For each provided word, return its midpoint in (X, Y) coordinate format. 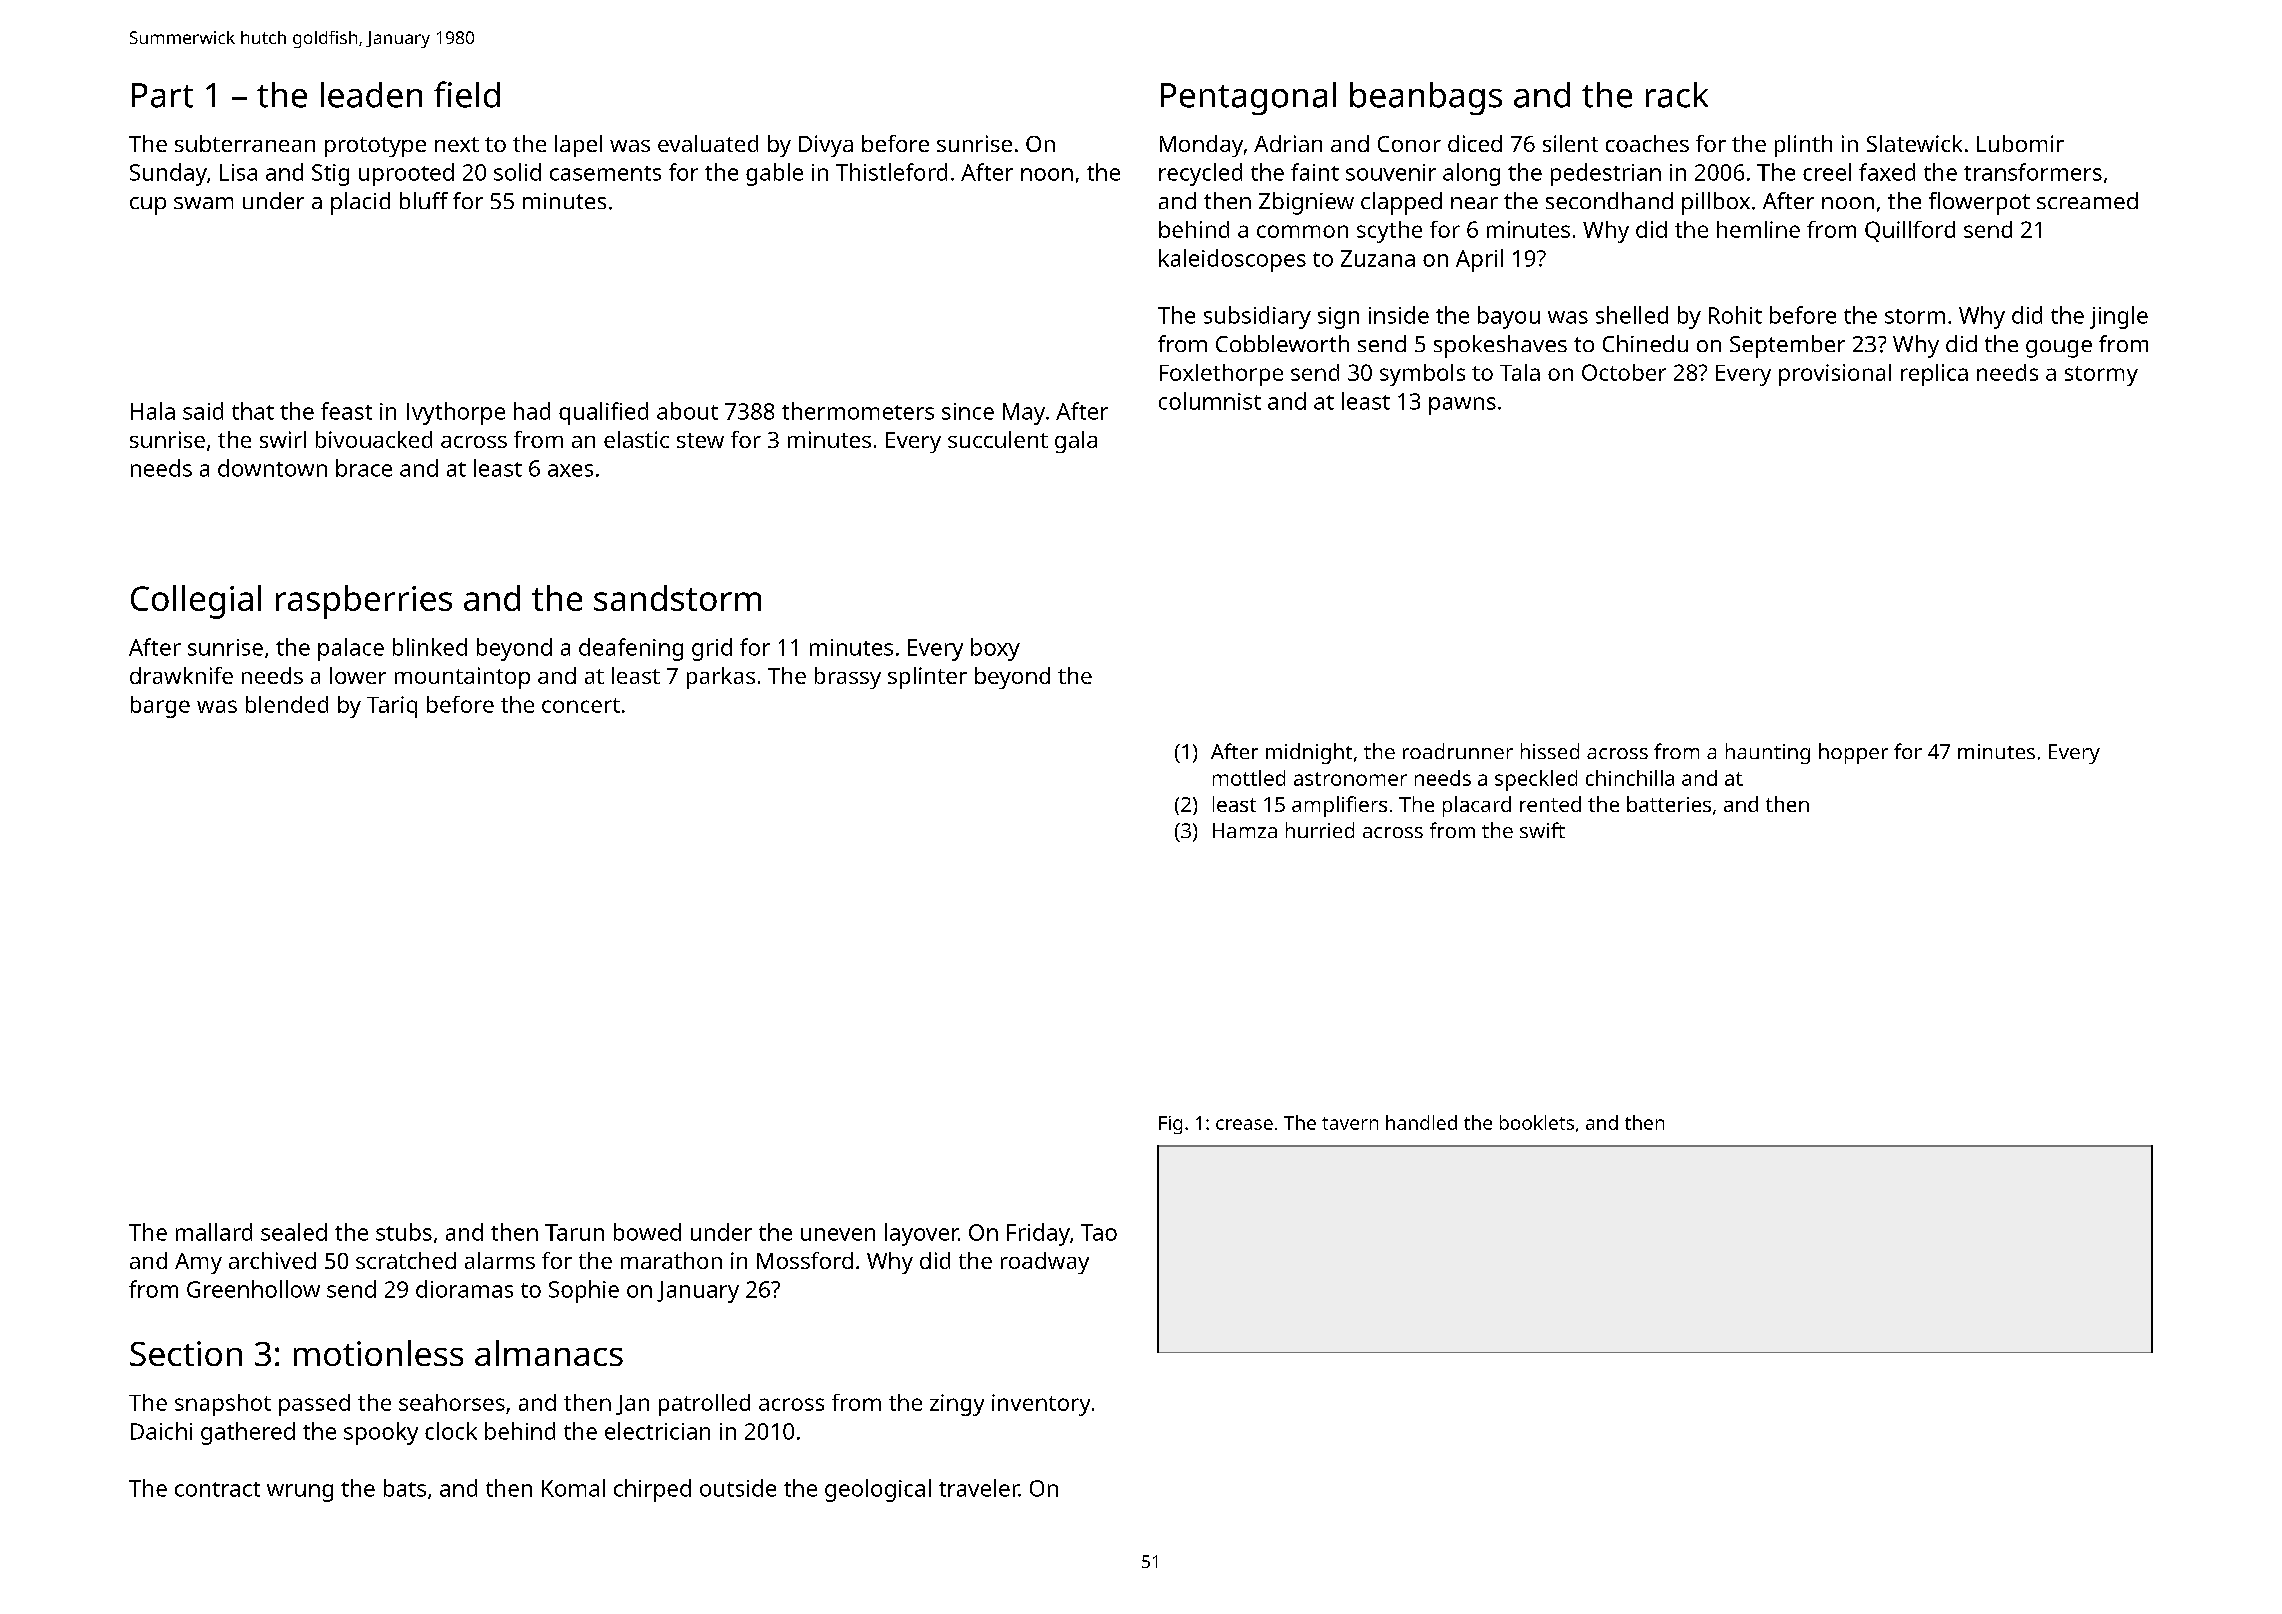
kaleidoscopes (1232, 260)
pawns (1462, 406)
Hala (153, 411)
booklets (1537, 1122)
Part (162, 95)
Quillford (1910, 231)
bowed (647, 1232)
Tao (1099, 1232)
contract (217, 1489)
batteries (1669, 804)
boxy (995, 649)
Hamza (1245, 830)
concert (581, 705)
